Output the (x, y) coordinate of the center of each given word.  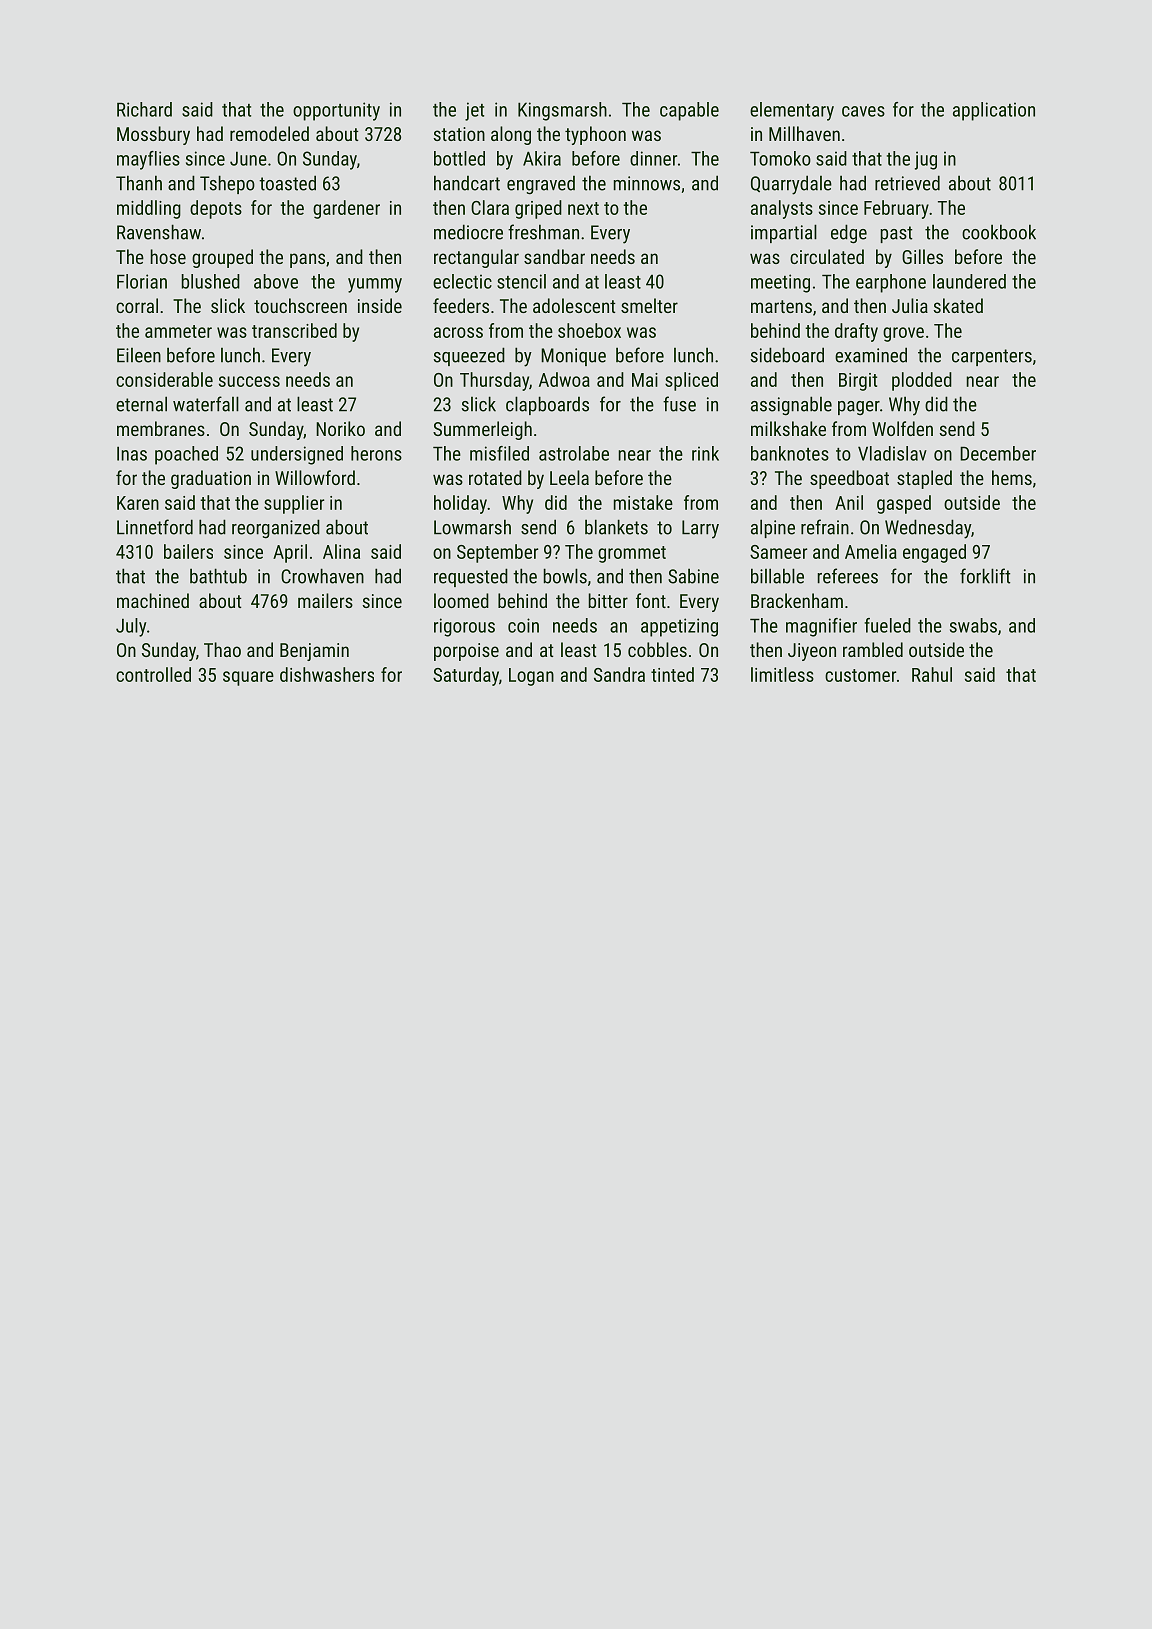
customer (860, 675)
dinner (653, 158)
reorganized (276, 529)
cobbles (657, 649)
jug (926, 160)
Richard (144, 109)
